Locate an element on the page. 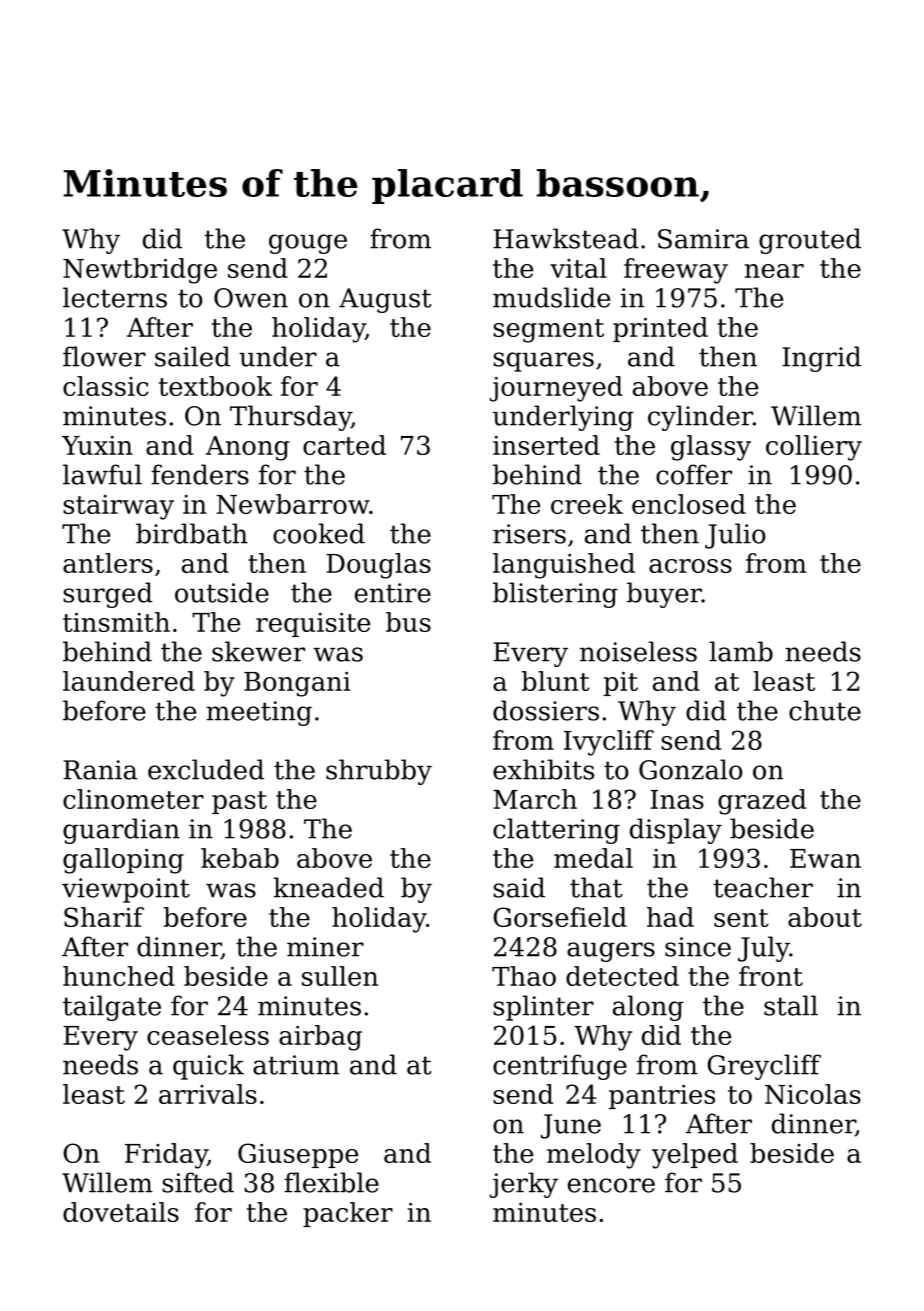  arrivals is located at coordinates (208, 1094).
